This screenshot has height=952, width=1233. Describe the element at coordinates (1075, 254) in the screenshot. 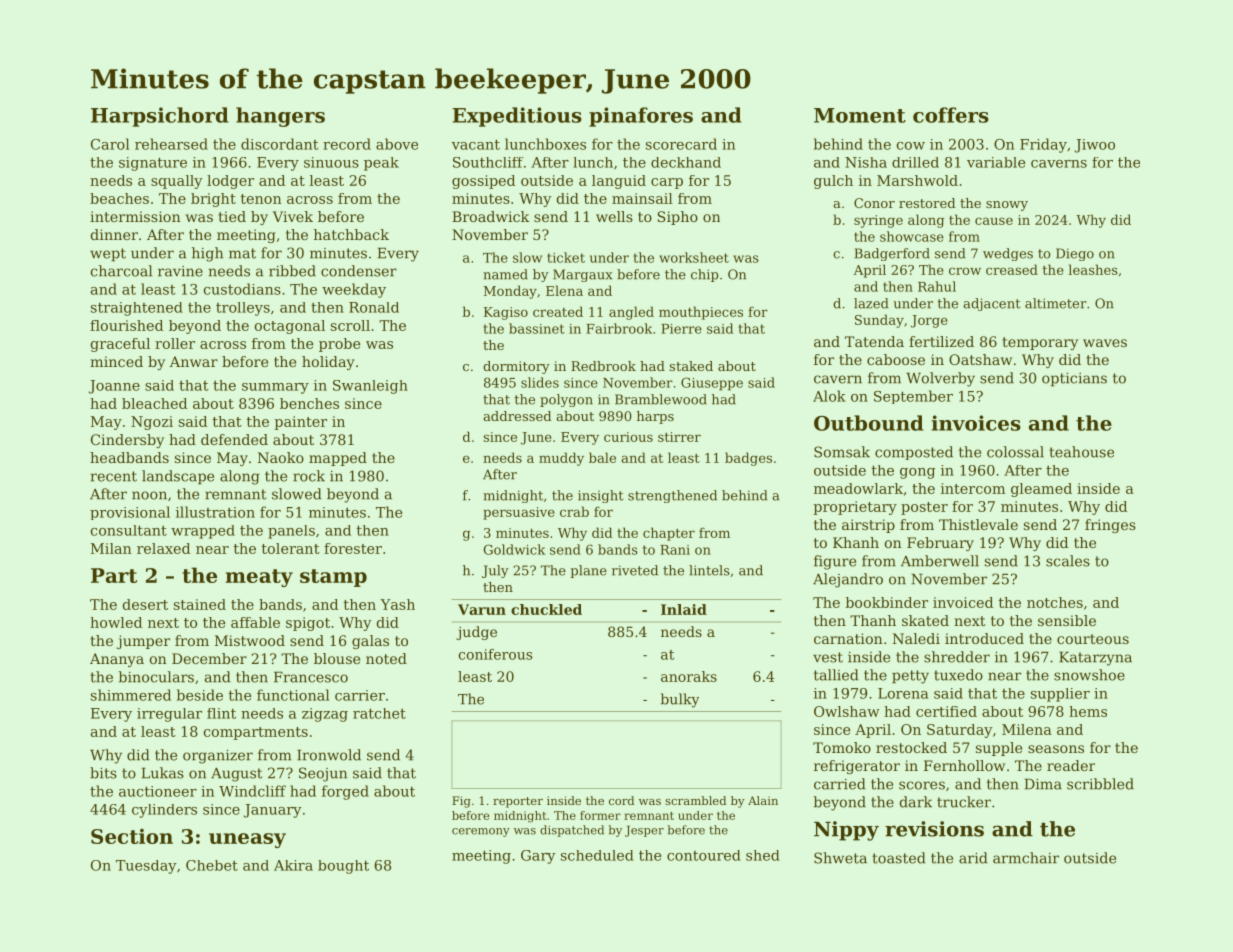

I see `Diego` at that location.
